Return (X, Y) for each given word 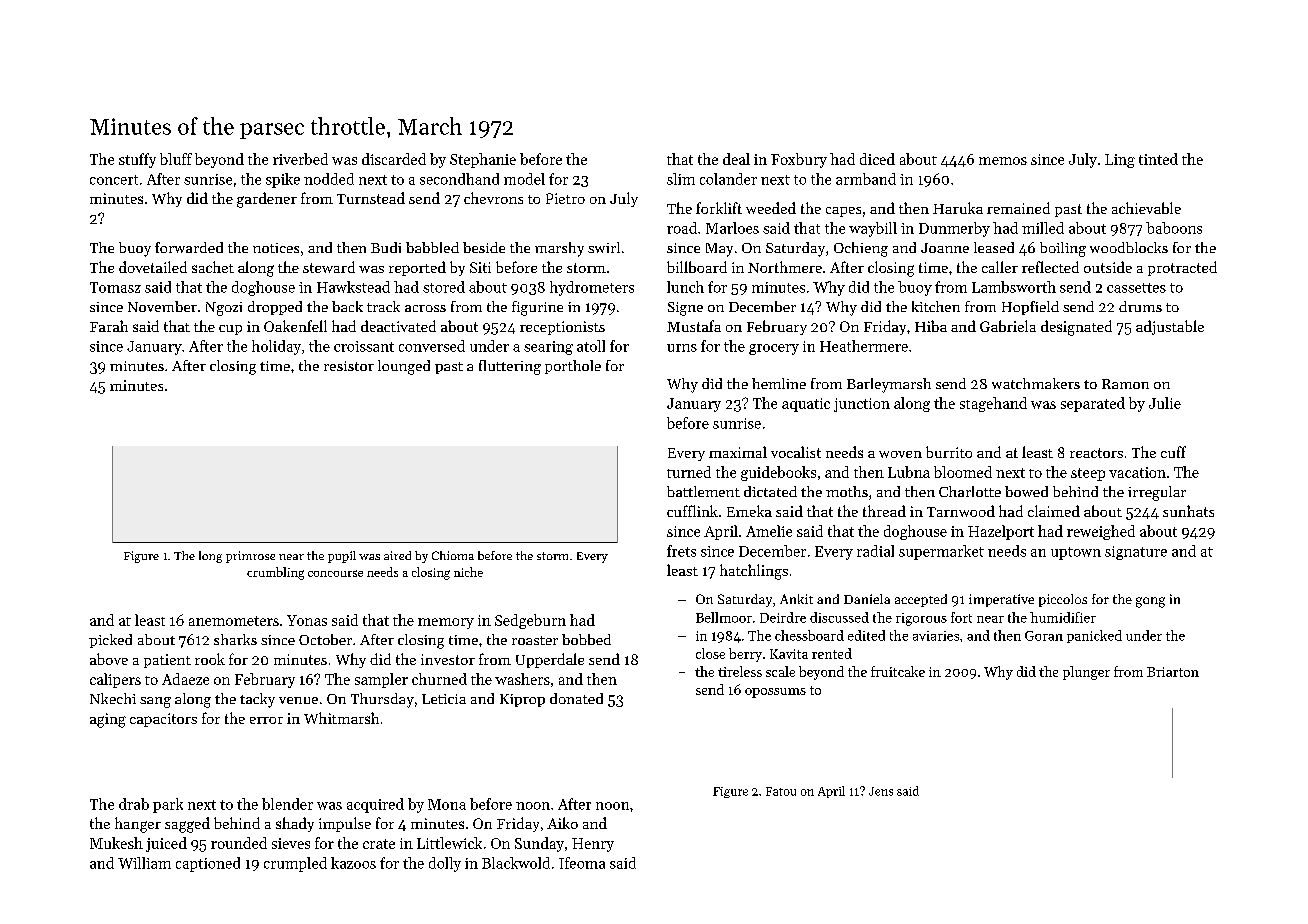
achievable (1146, 208)
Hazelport (1001, 532)
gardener (267, 200)
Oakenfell (295, 326)
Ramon (1125, 384)
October (325, 639)
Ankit (796, 599)
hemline (779, 383)
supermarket (941, 552)
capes (843, 212)
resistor (349, 366)
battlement (703, 491)
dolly (445, 864)
